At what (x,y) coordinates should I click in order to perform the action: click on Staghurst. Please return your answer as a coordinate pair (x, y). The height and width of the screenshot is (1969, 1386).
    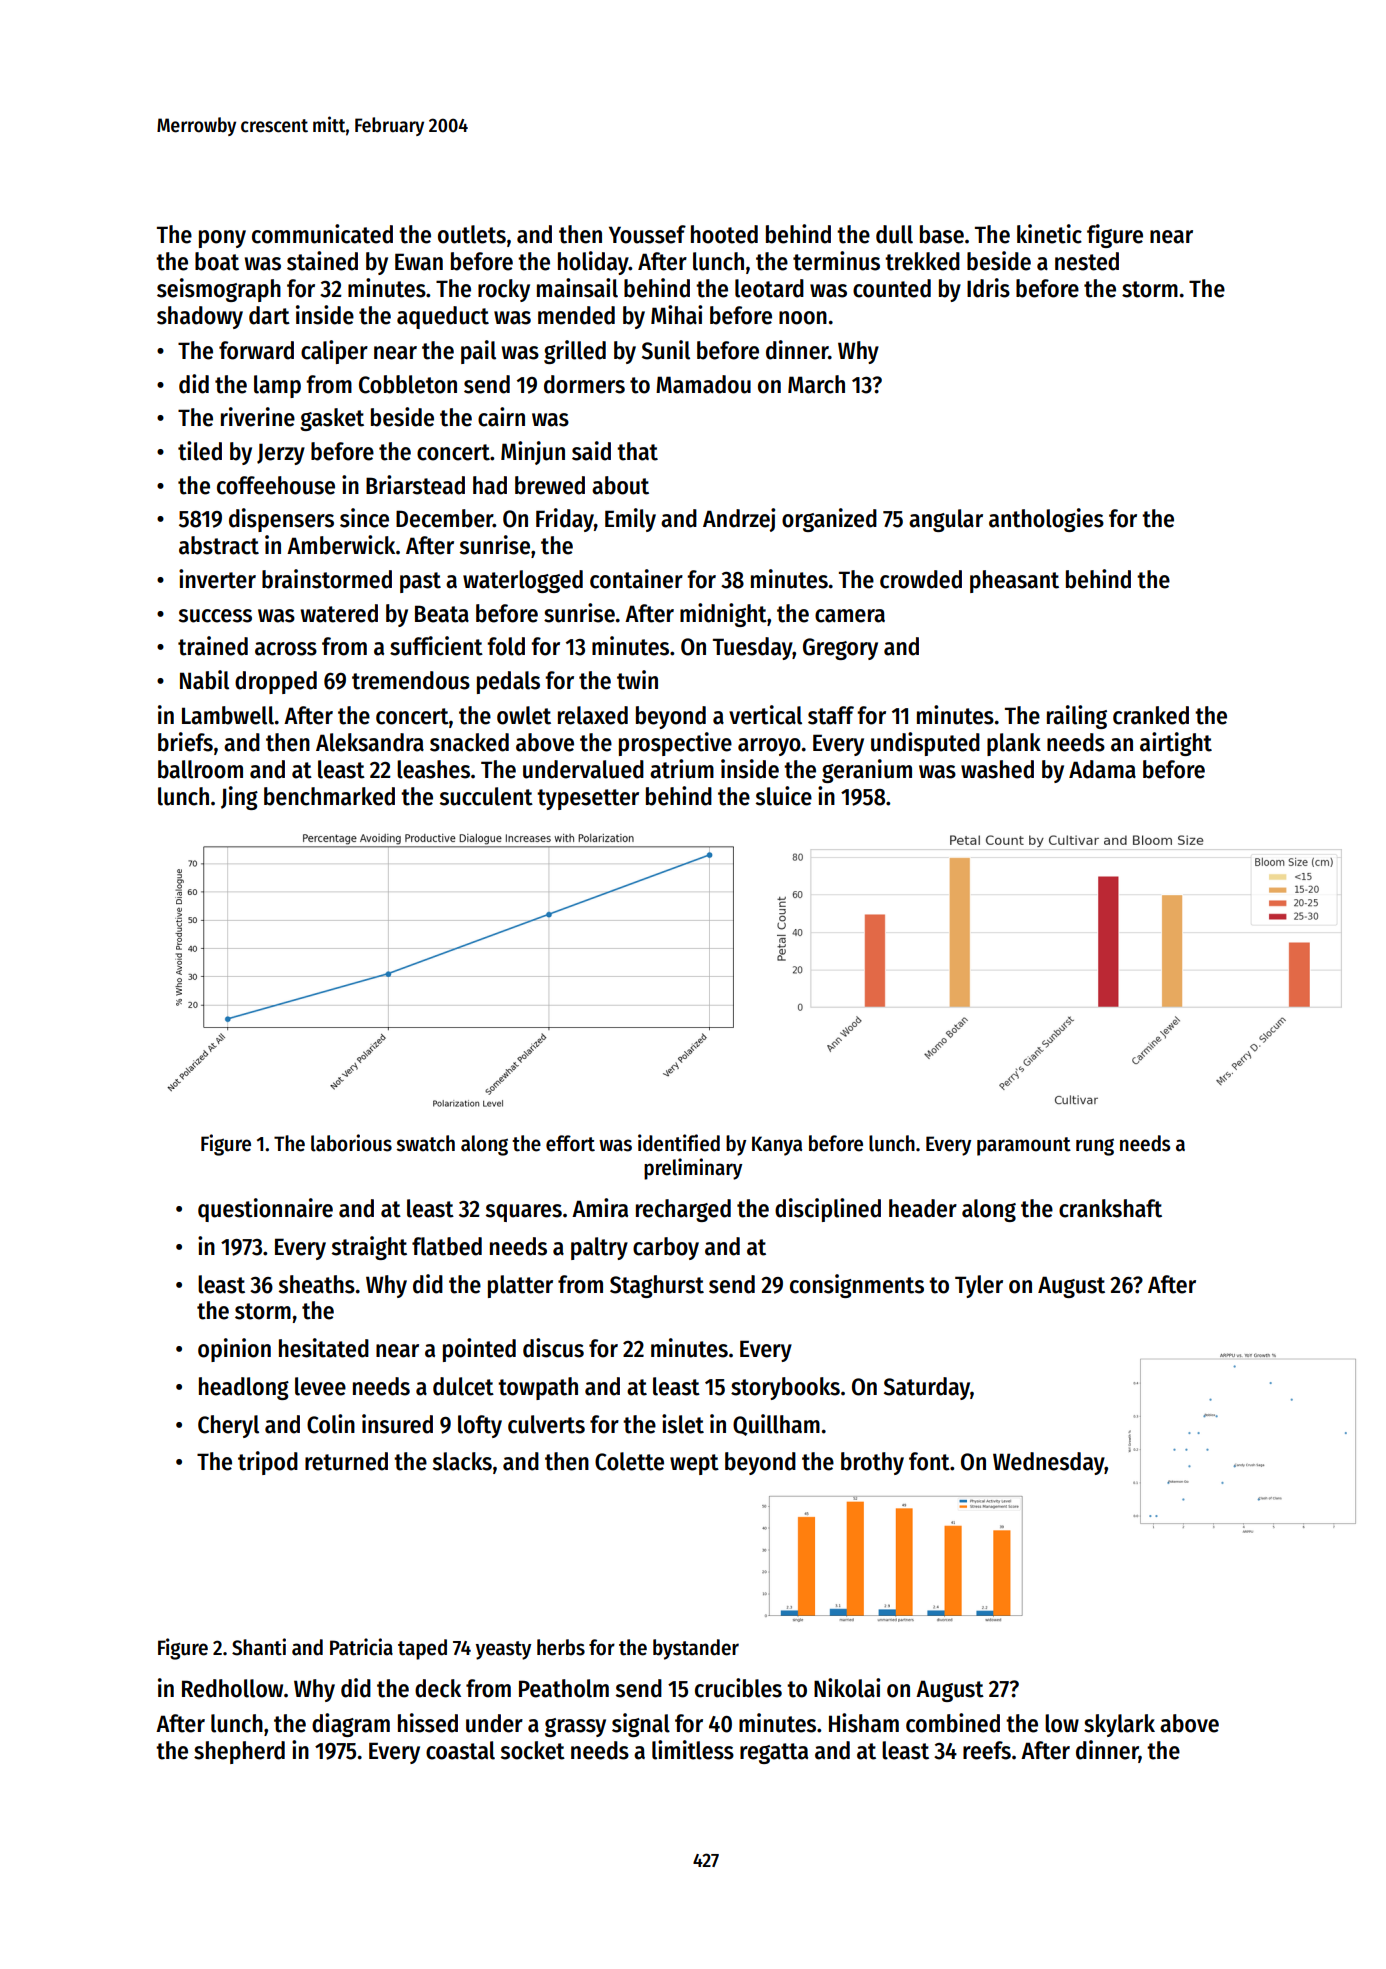
    Looking at the image, I should click on (657, 1286).
